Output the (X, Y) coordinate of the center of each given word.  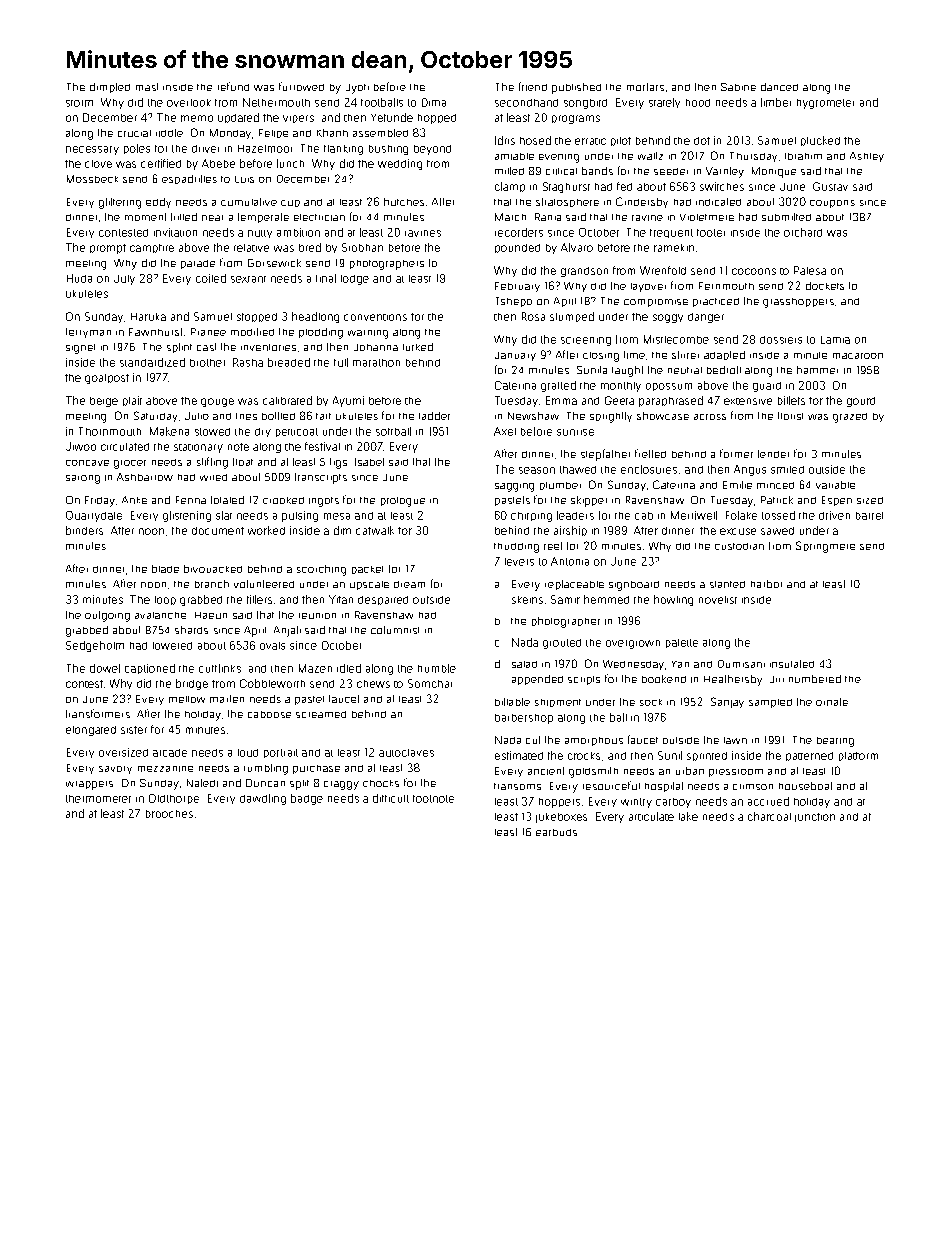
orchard (803, 232)
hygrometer (825, 104)
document (218, 531)
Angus (750, 470)
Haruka (148, 317)
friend (533, 86)
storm (79, 103)
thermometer (98, 799)
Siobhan (362, 247)
